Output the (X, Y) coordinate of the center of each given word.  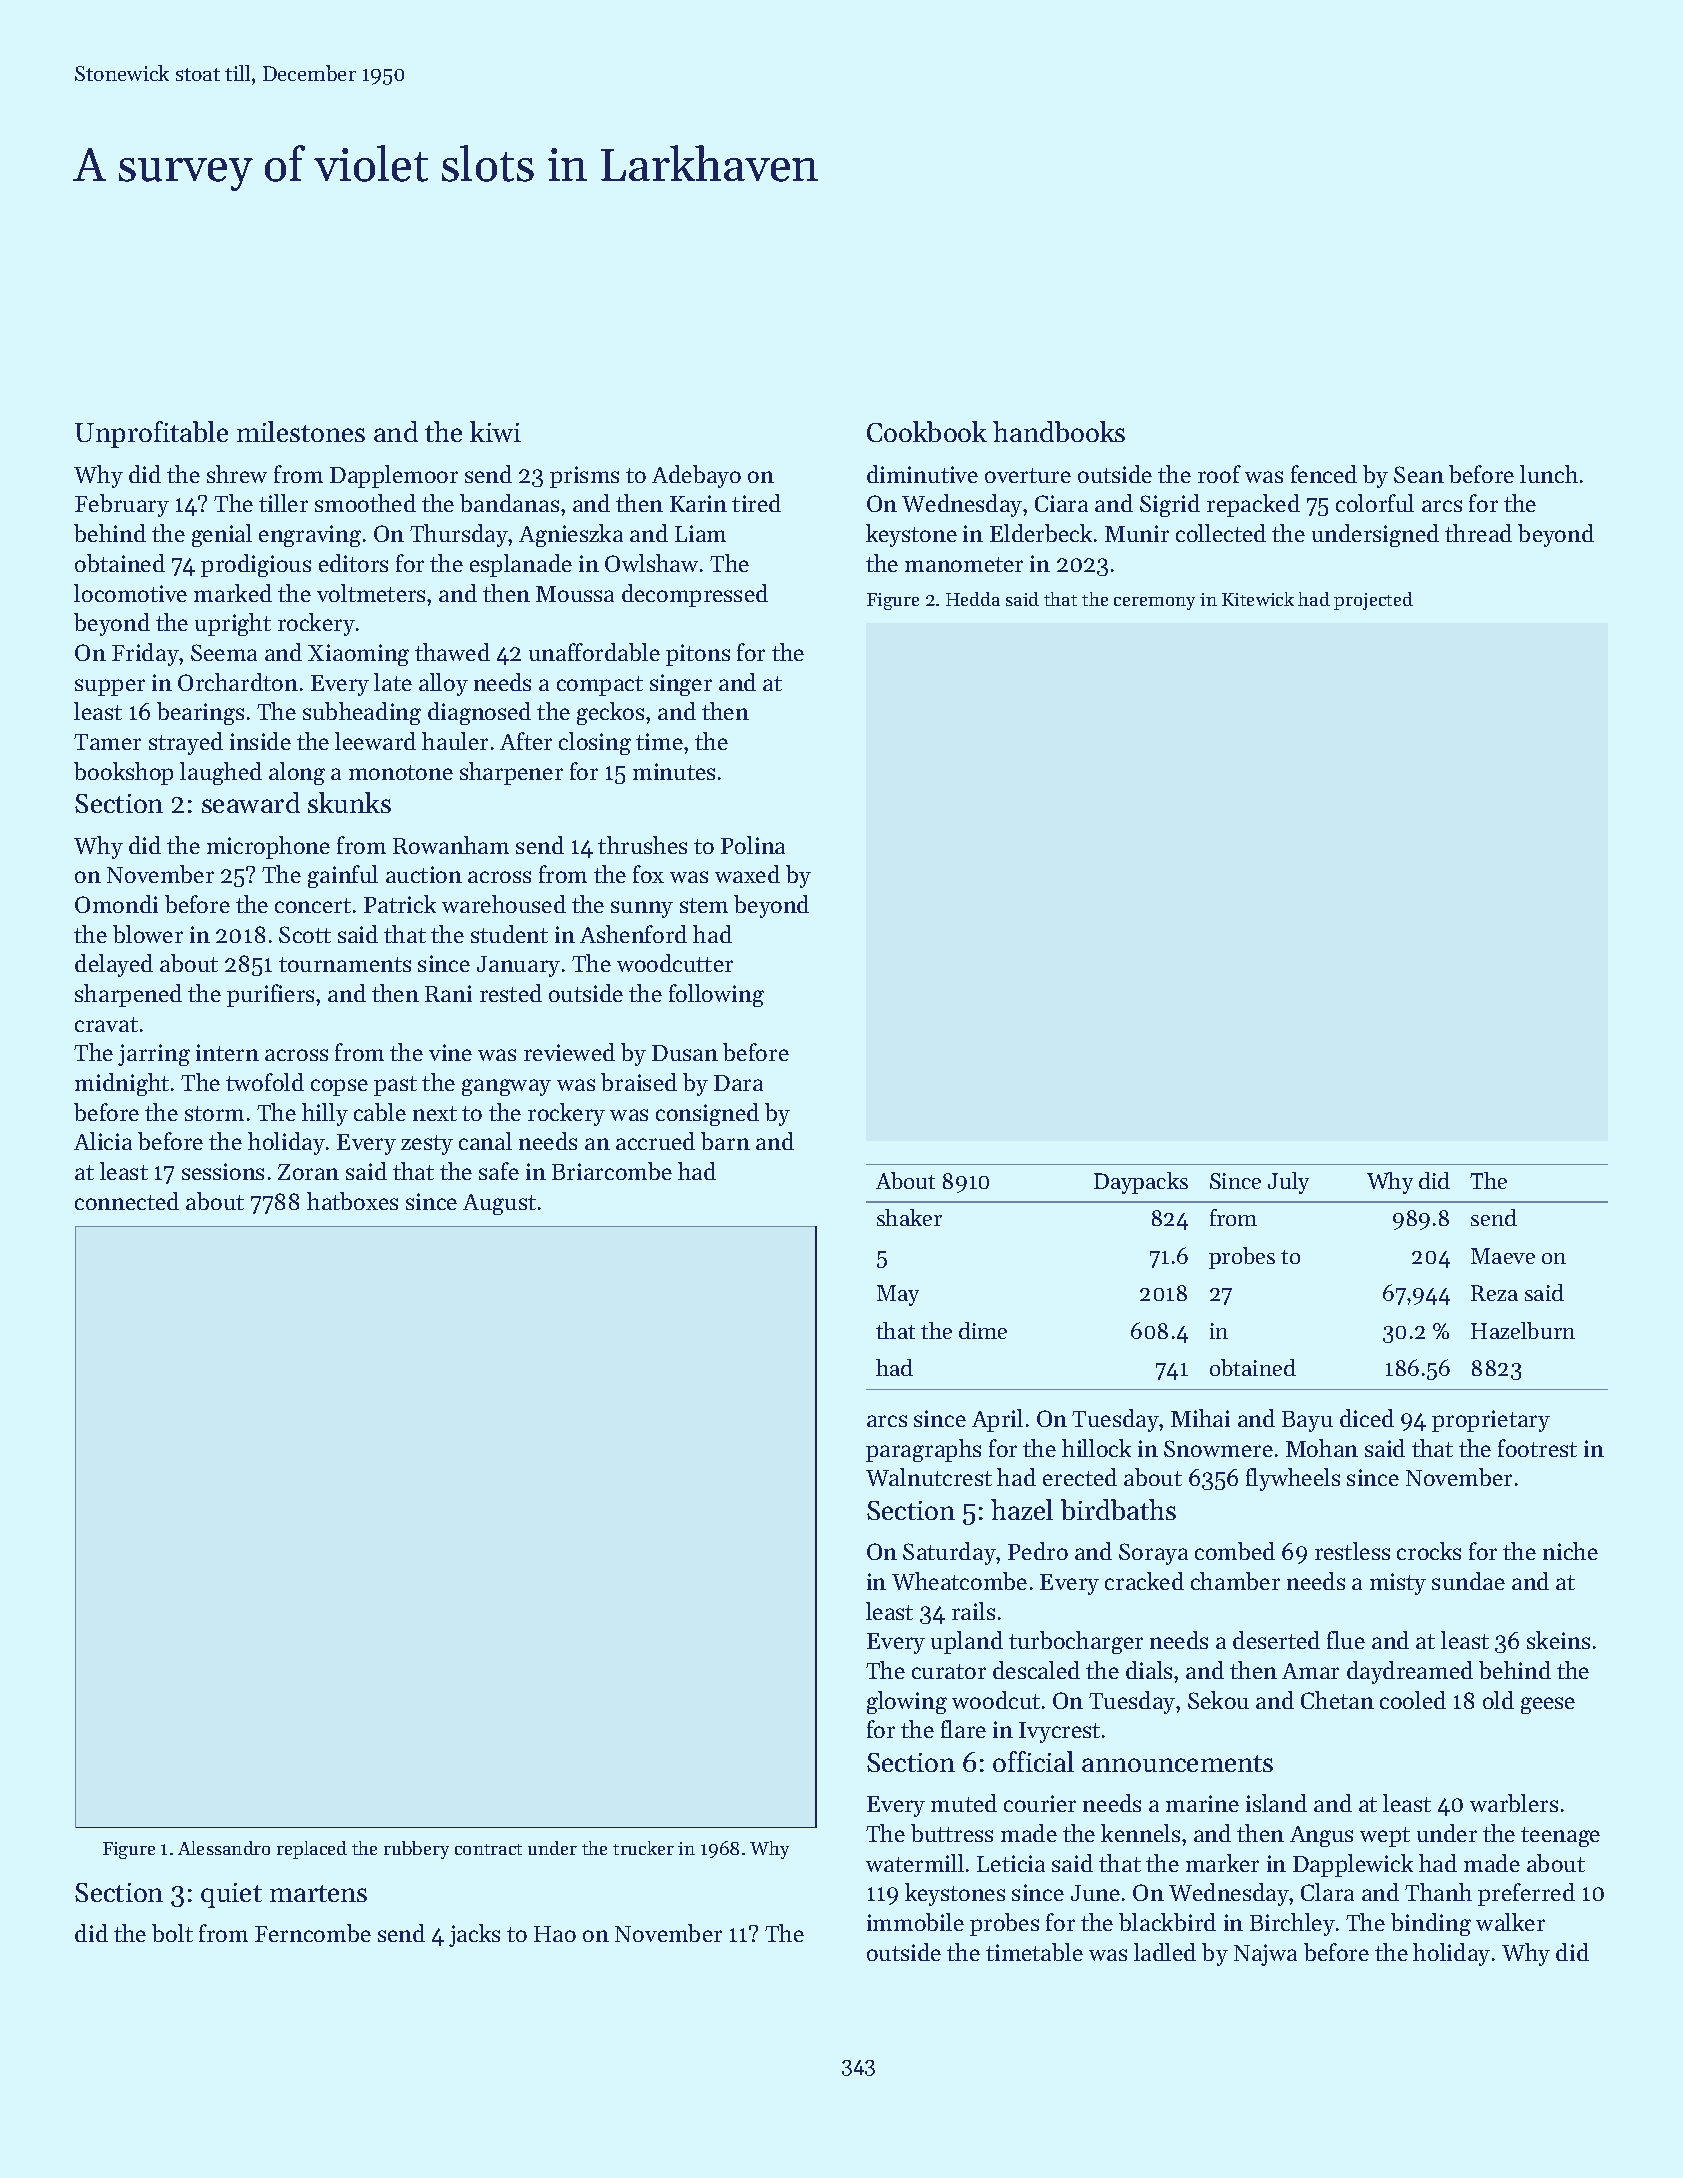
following (716, 995)
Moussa (575, 594)
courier (1040, 1803)
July (1288, 1183)
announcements (1177, 1763)
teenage (1560, 1837)
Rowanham (451, 845)
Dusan (685, 1053)
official (1033, 1761)
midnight (122, 1084)
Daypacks (1141, 1183)
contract (488, 1849)
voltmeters (371, 593)
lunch (1549, 474)
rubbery (416, 1850)
